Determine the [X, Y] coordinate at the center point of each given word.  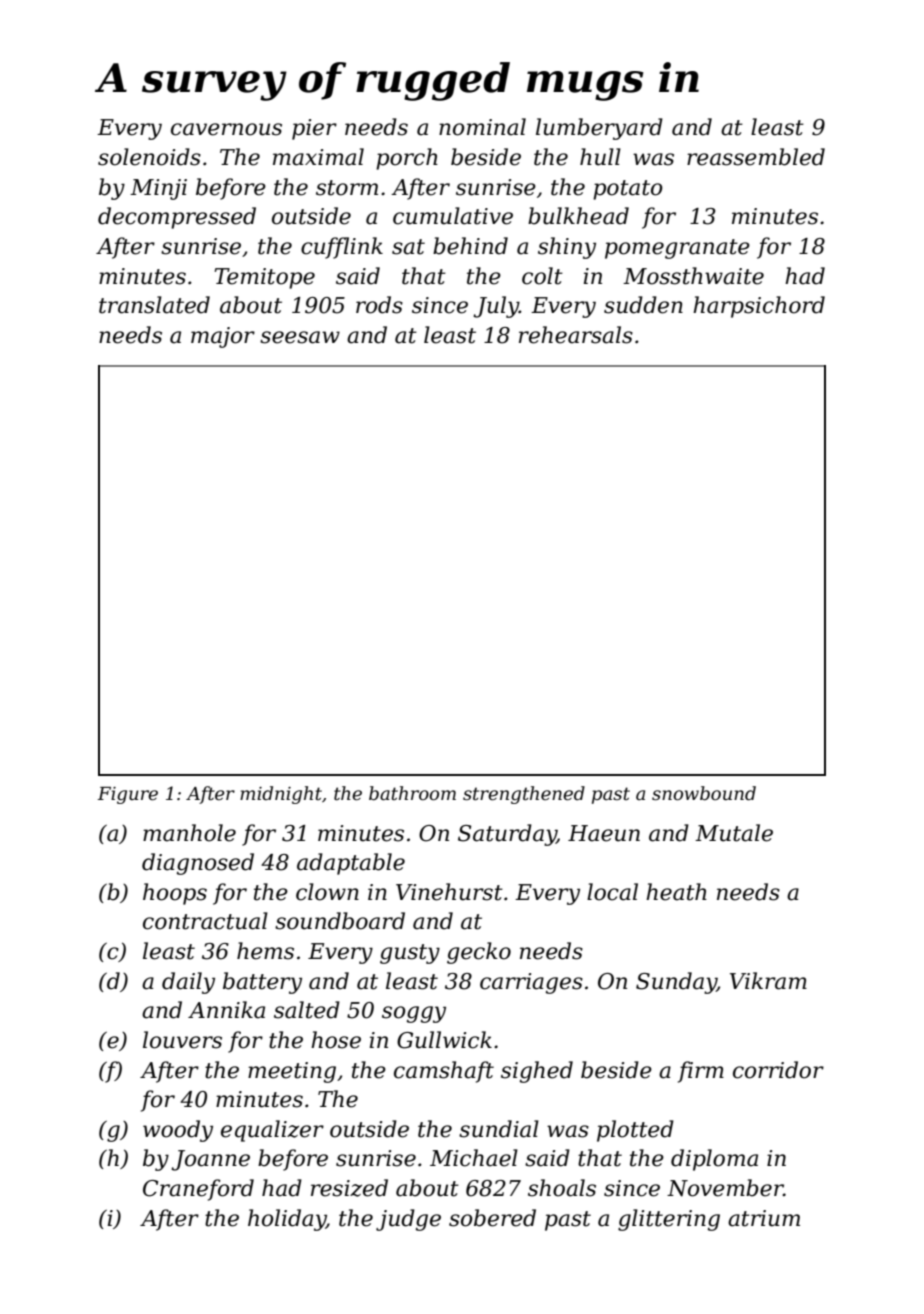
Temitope [264, 278]
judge [408, 1220]
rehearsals [576, 335]
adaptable [351, 864]
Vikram [768, 981]
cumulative [453, 216]
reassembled [756, 157]
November [725, 1188]
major [223, 337]
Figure [127, 795]
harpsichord [759, 307]
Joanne [210, 1160]
